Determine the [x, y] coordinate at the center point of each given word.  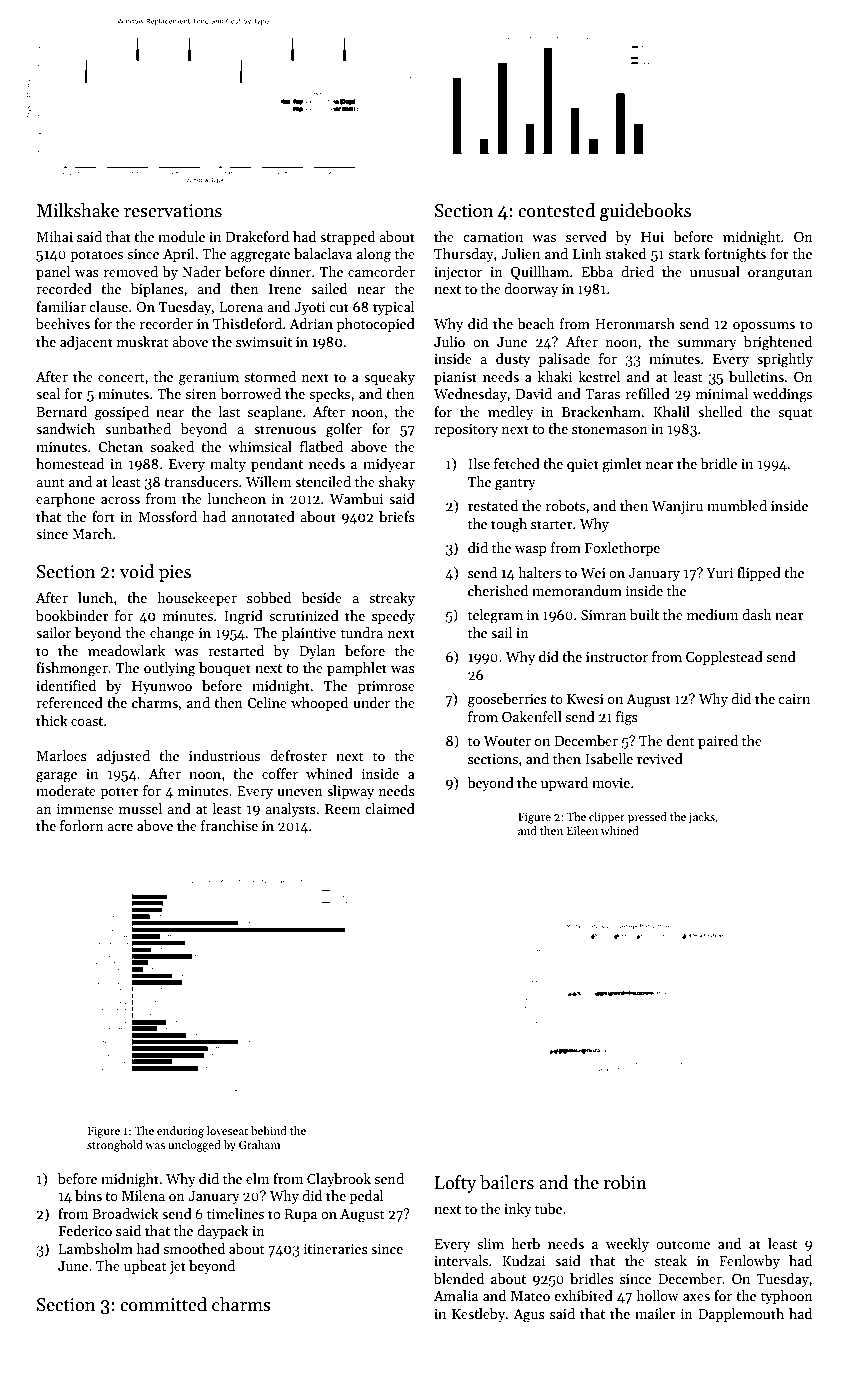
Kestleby [478, 1315]
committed [163, 1304]
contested [556, 210]
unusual [715, 271]
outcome [683, 1244]
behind [269, 1130]
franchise [229, 825]
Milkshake [78, 210]
